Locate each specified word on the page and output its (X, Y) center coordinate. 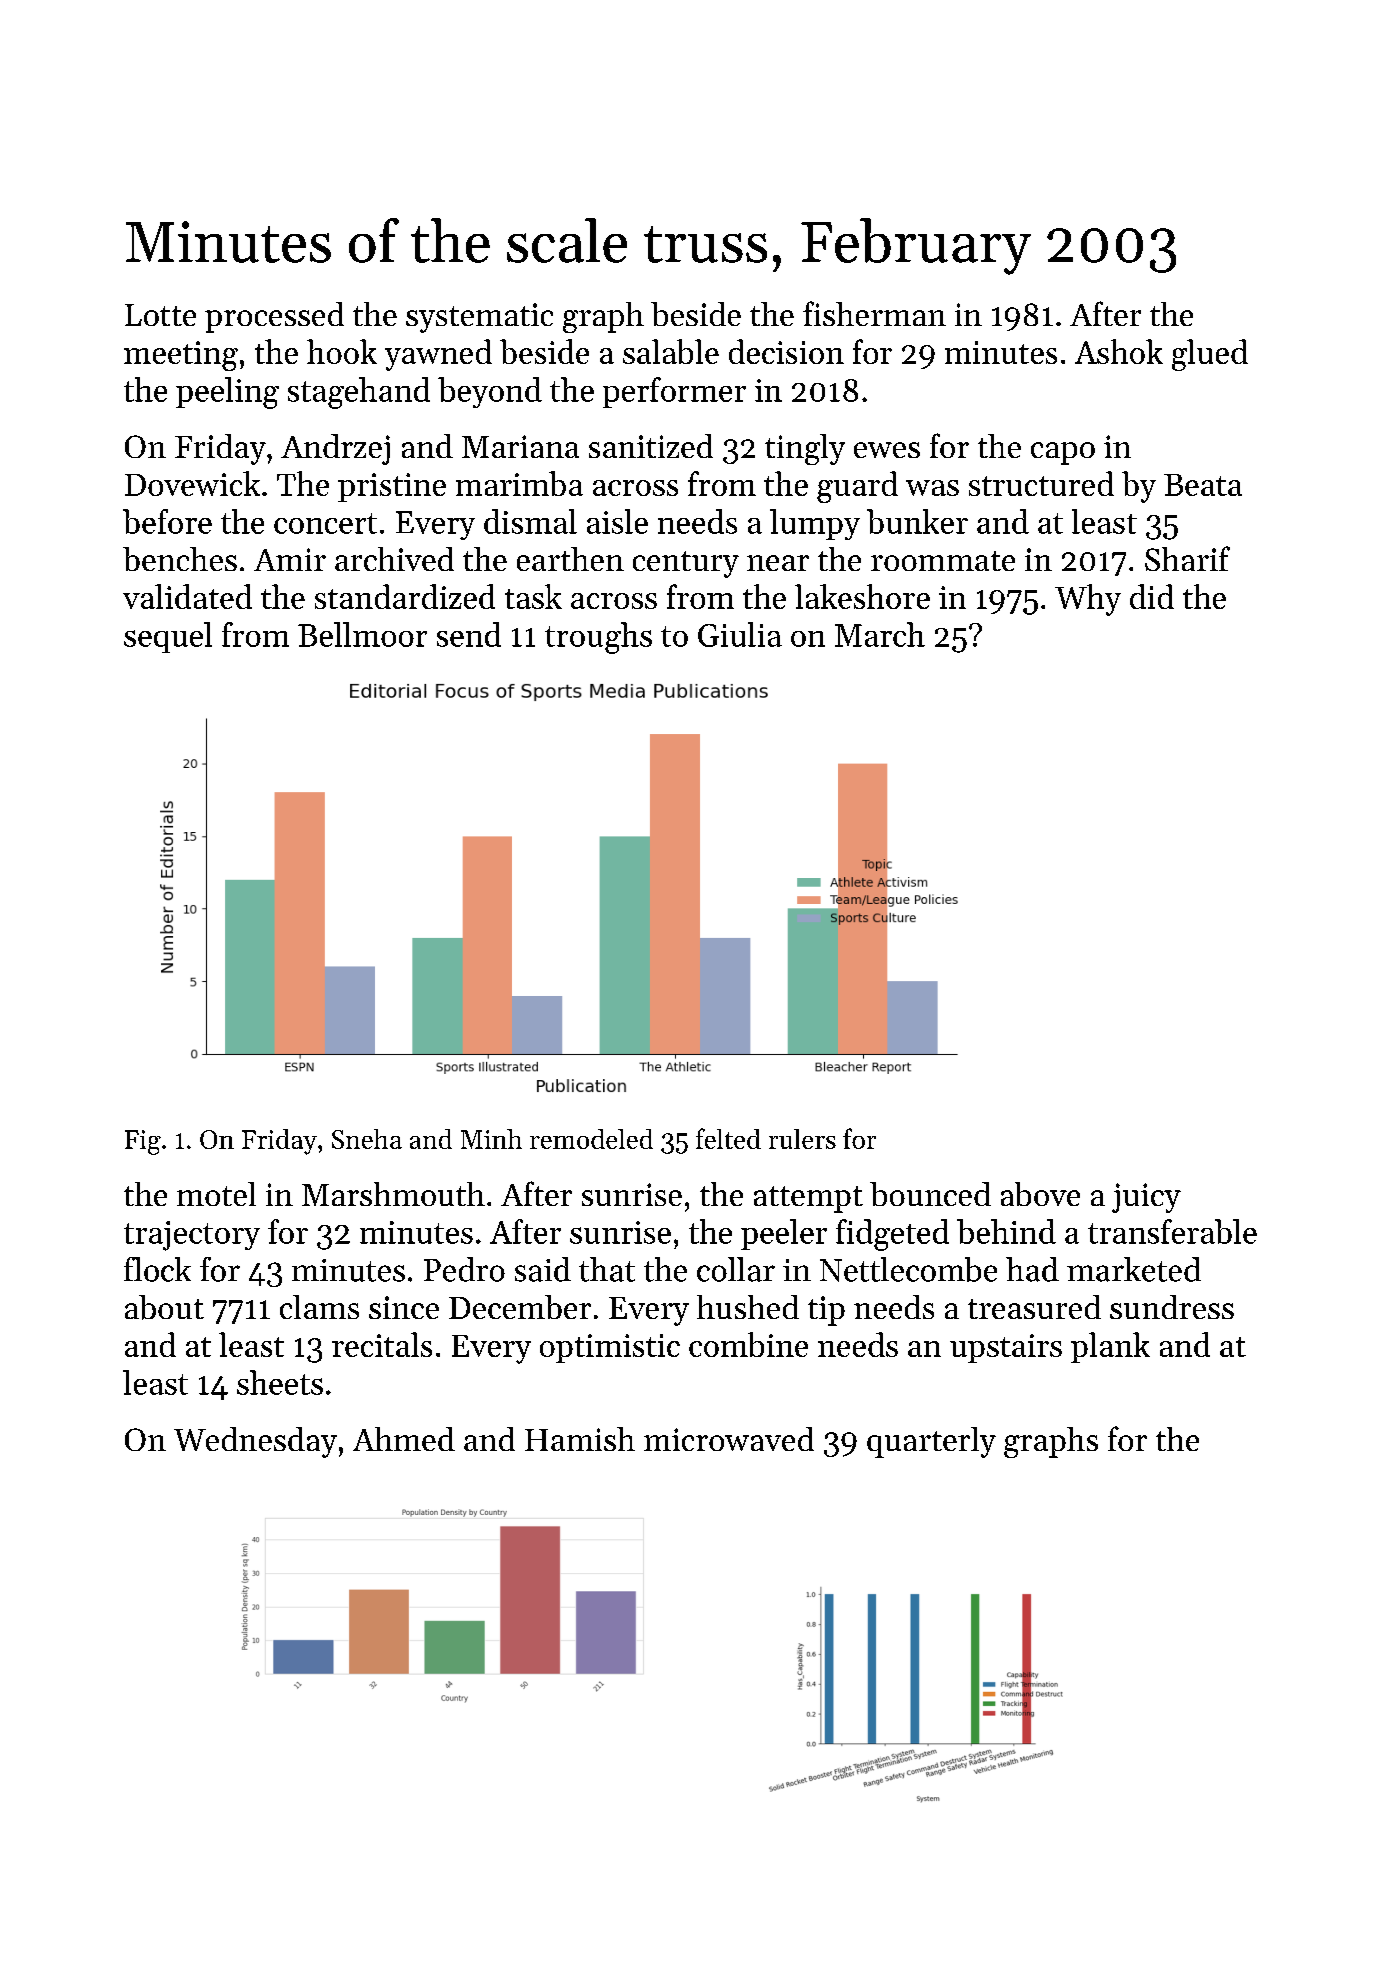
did (1152, 596)
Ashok (1119, 351)
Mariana (520, 446)
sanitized (651, 446)
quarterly (931, 1442)
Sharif (1187, 558)
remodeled (591, 1139)
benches (180, 559)
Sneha (367, 1139)
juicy (1146, 1198)
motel (216, 1194)
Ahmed (404, 1439)
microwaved (729, 1439)
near (778, 563)
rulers (802, 1139)
